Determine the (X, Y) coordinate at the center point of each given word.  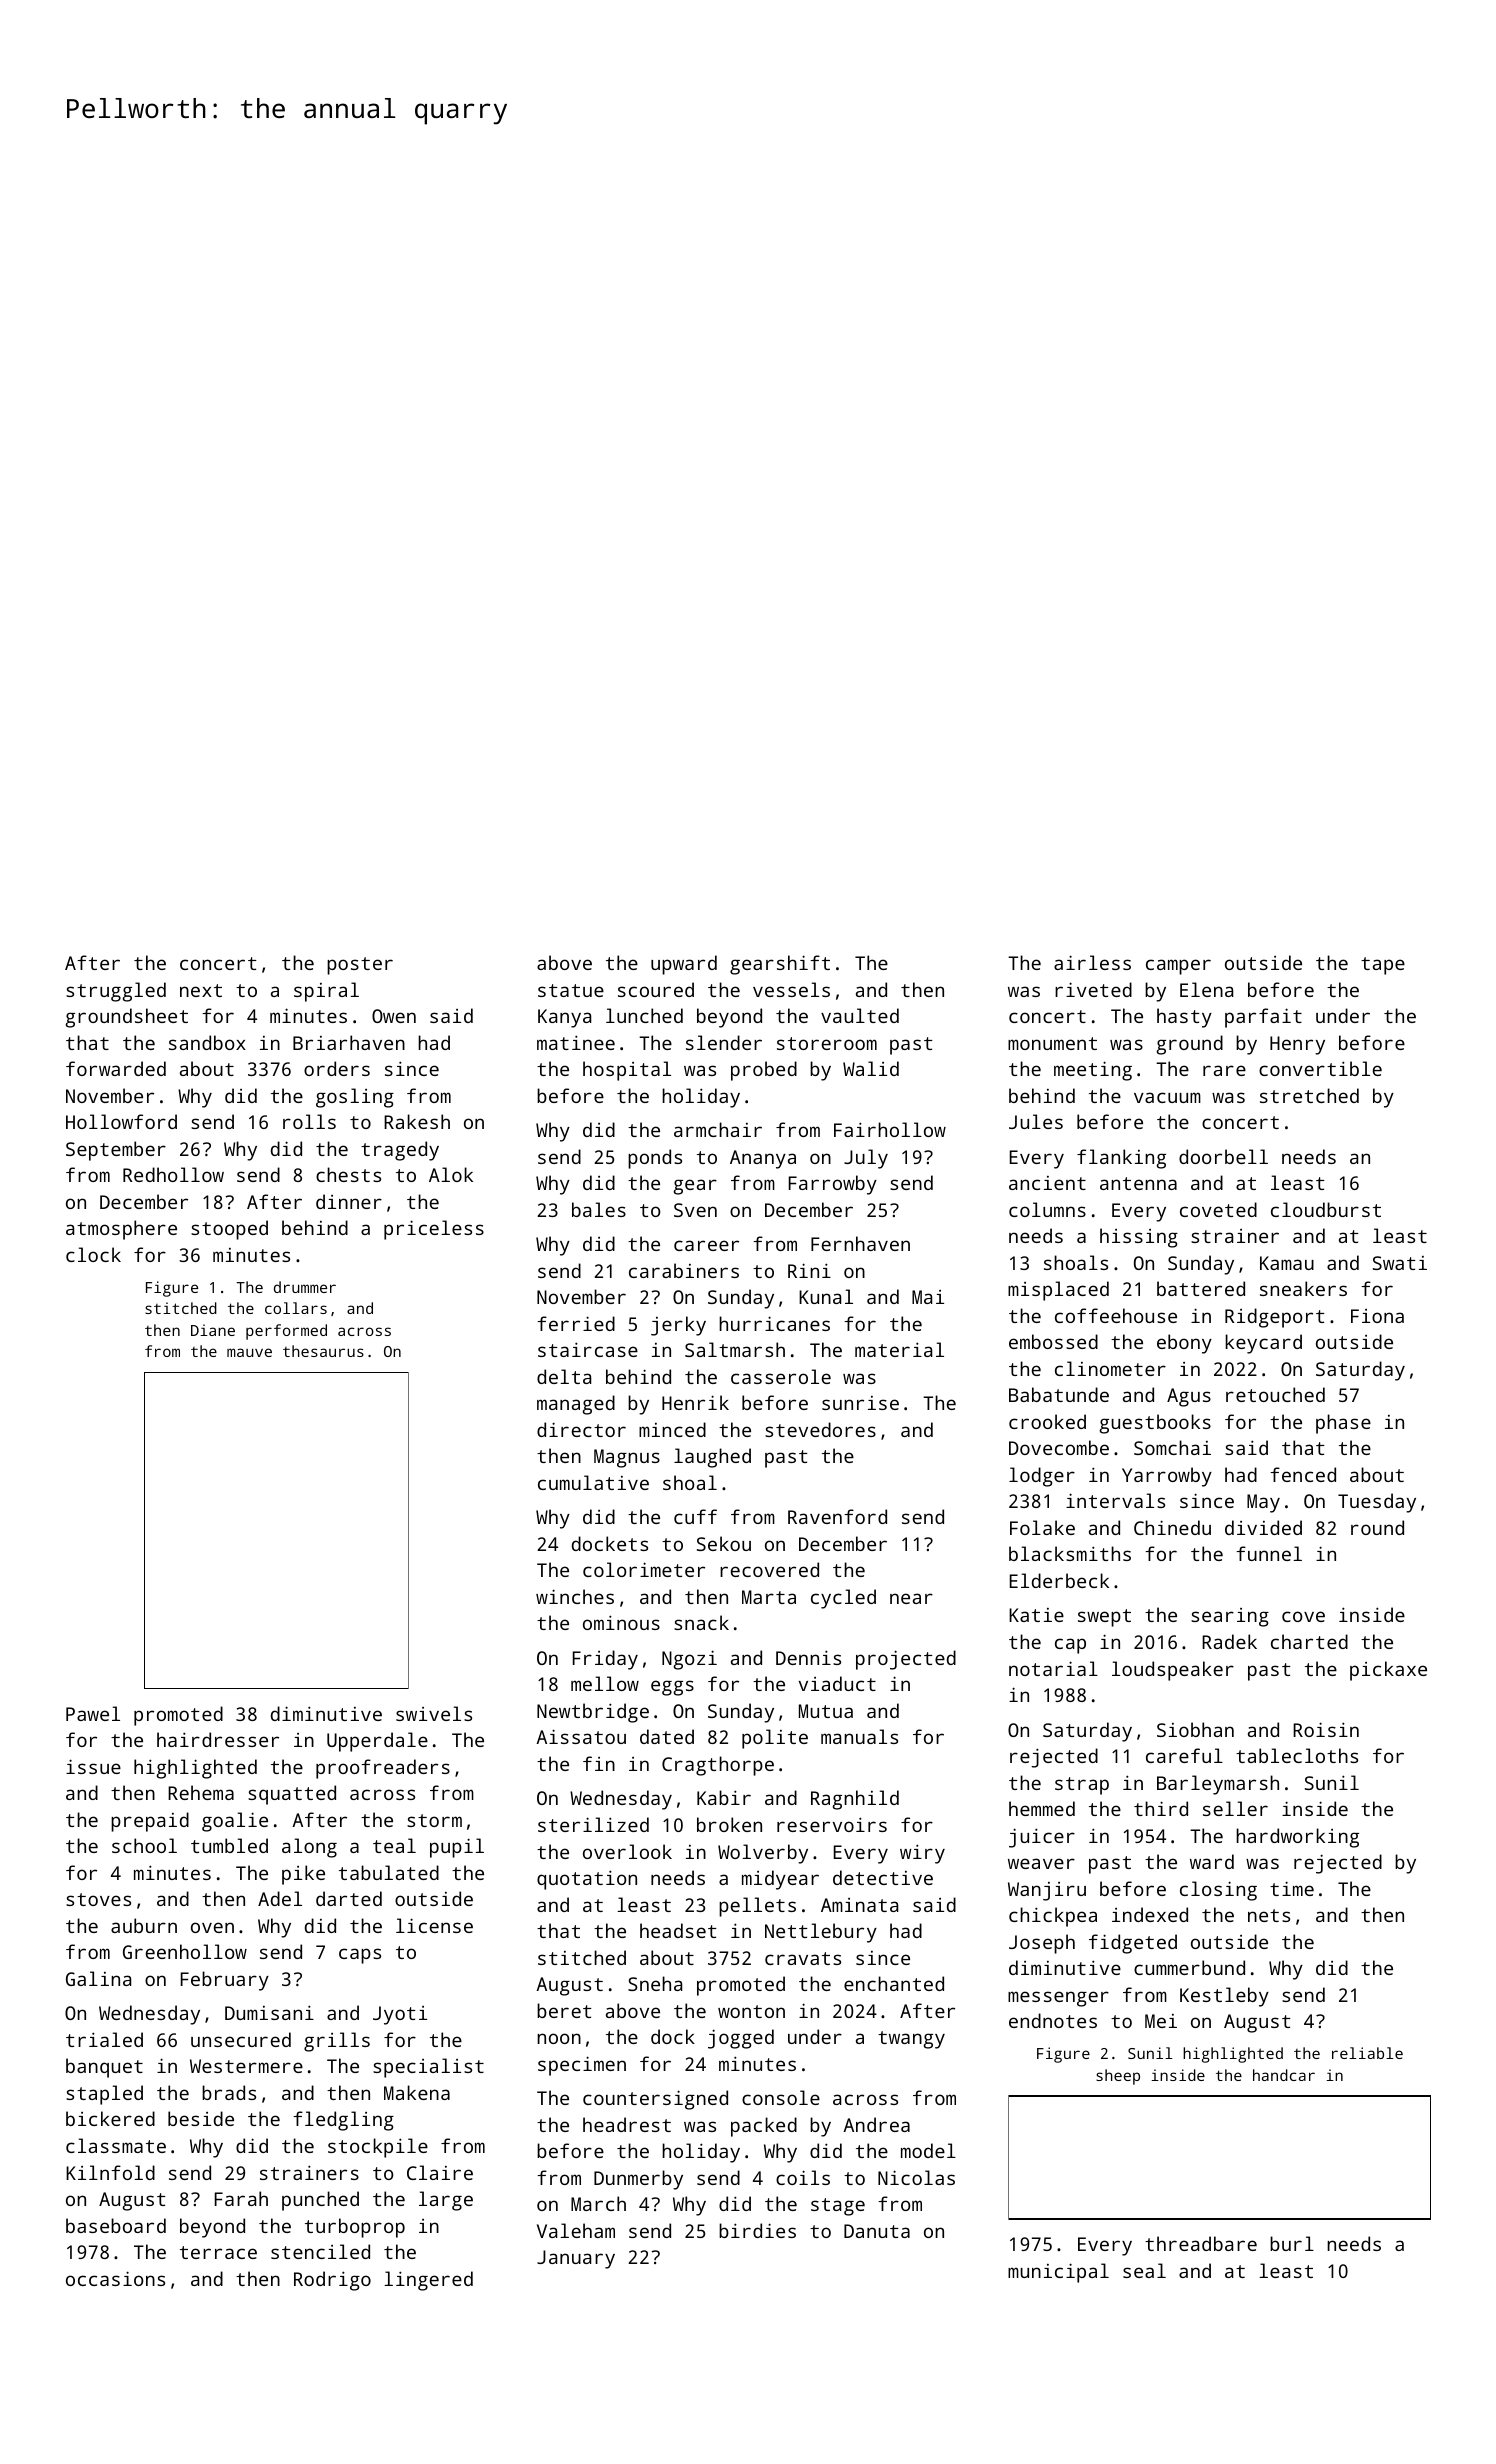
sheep (1118, 2077)
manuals (859, 1736)
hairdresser (218, 1739)
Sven (695, 1210)
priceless (434, 1230)
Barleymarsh (1218, 1785)
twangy (911, 2040)
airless (1092, 962)
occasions (115, 2278)
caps (360, 1956)
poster (360, 966)
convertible (1320, 1068)
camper (1178, 967)
